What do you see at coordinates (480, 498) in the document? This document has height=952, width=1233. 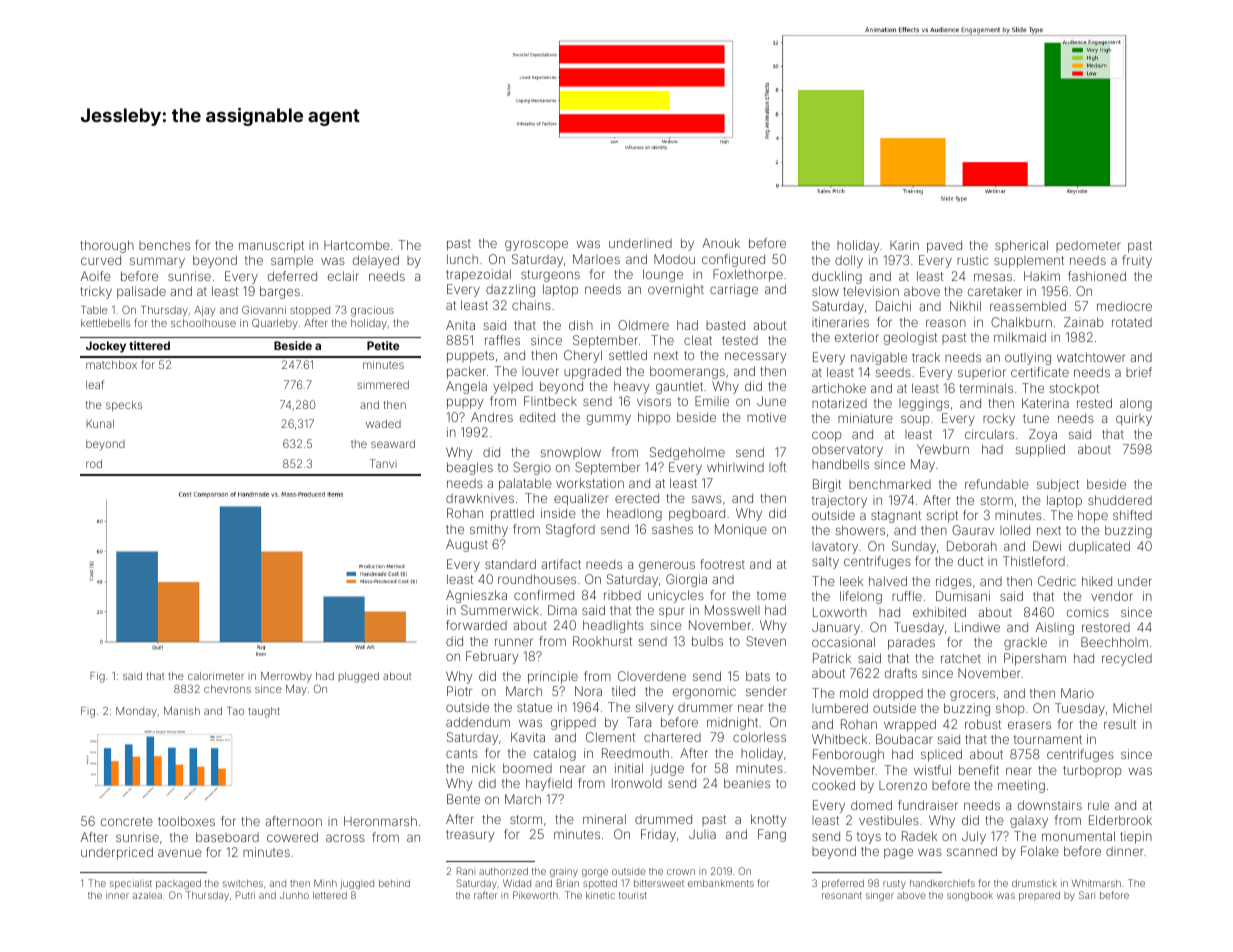 I see `drawknives` at bounding box center [480, 498].
